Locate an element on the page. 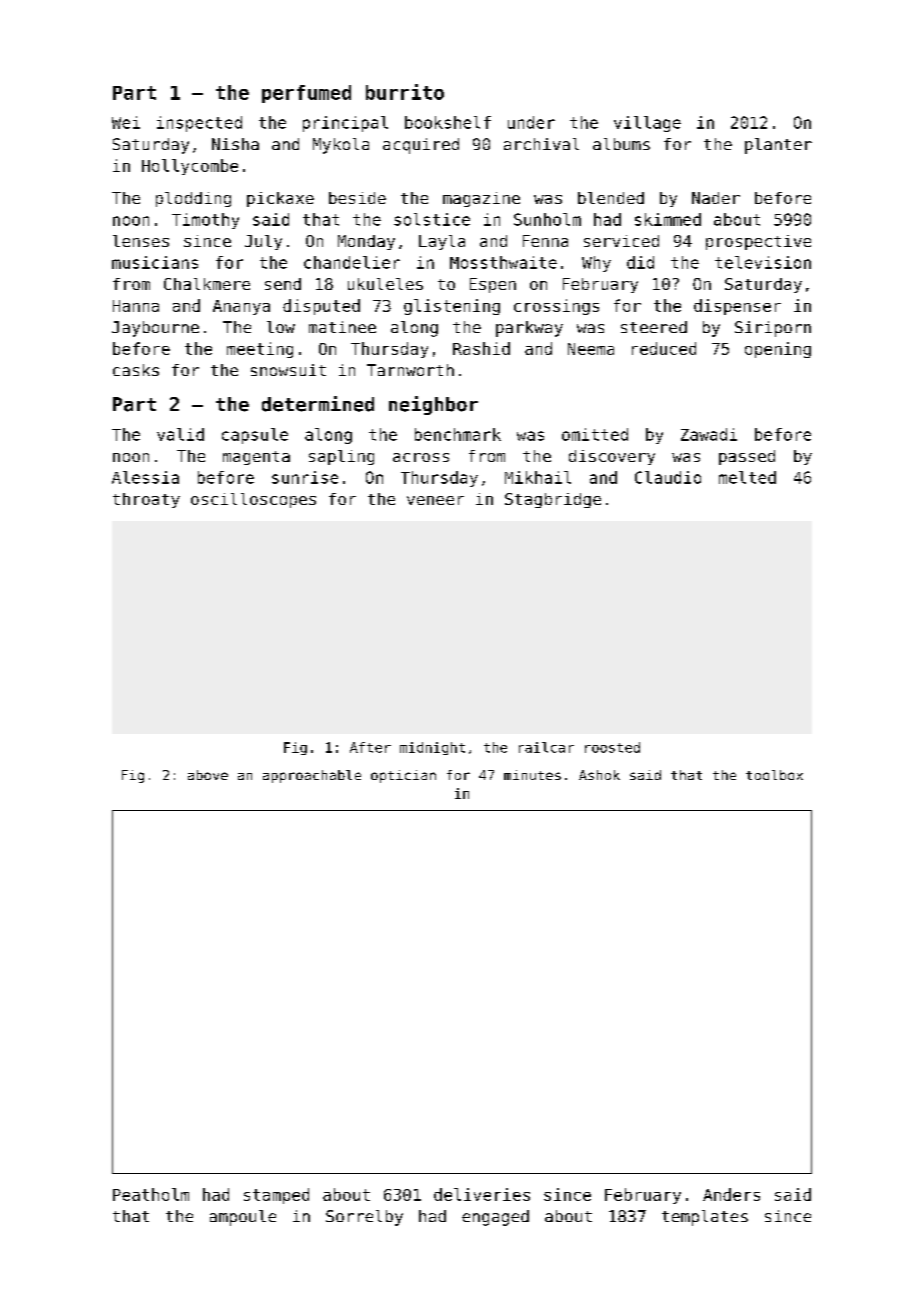 This image has width=924, height=1308. Peatholm is located at coordinates (151, 1194).
